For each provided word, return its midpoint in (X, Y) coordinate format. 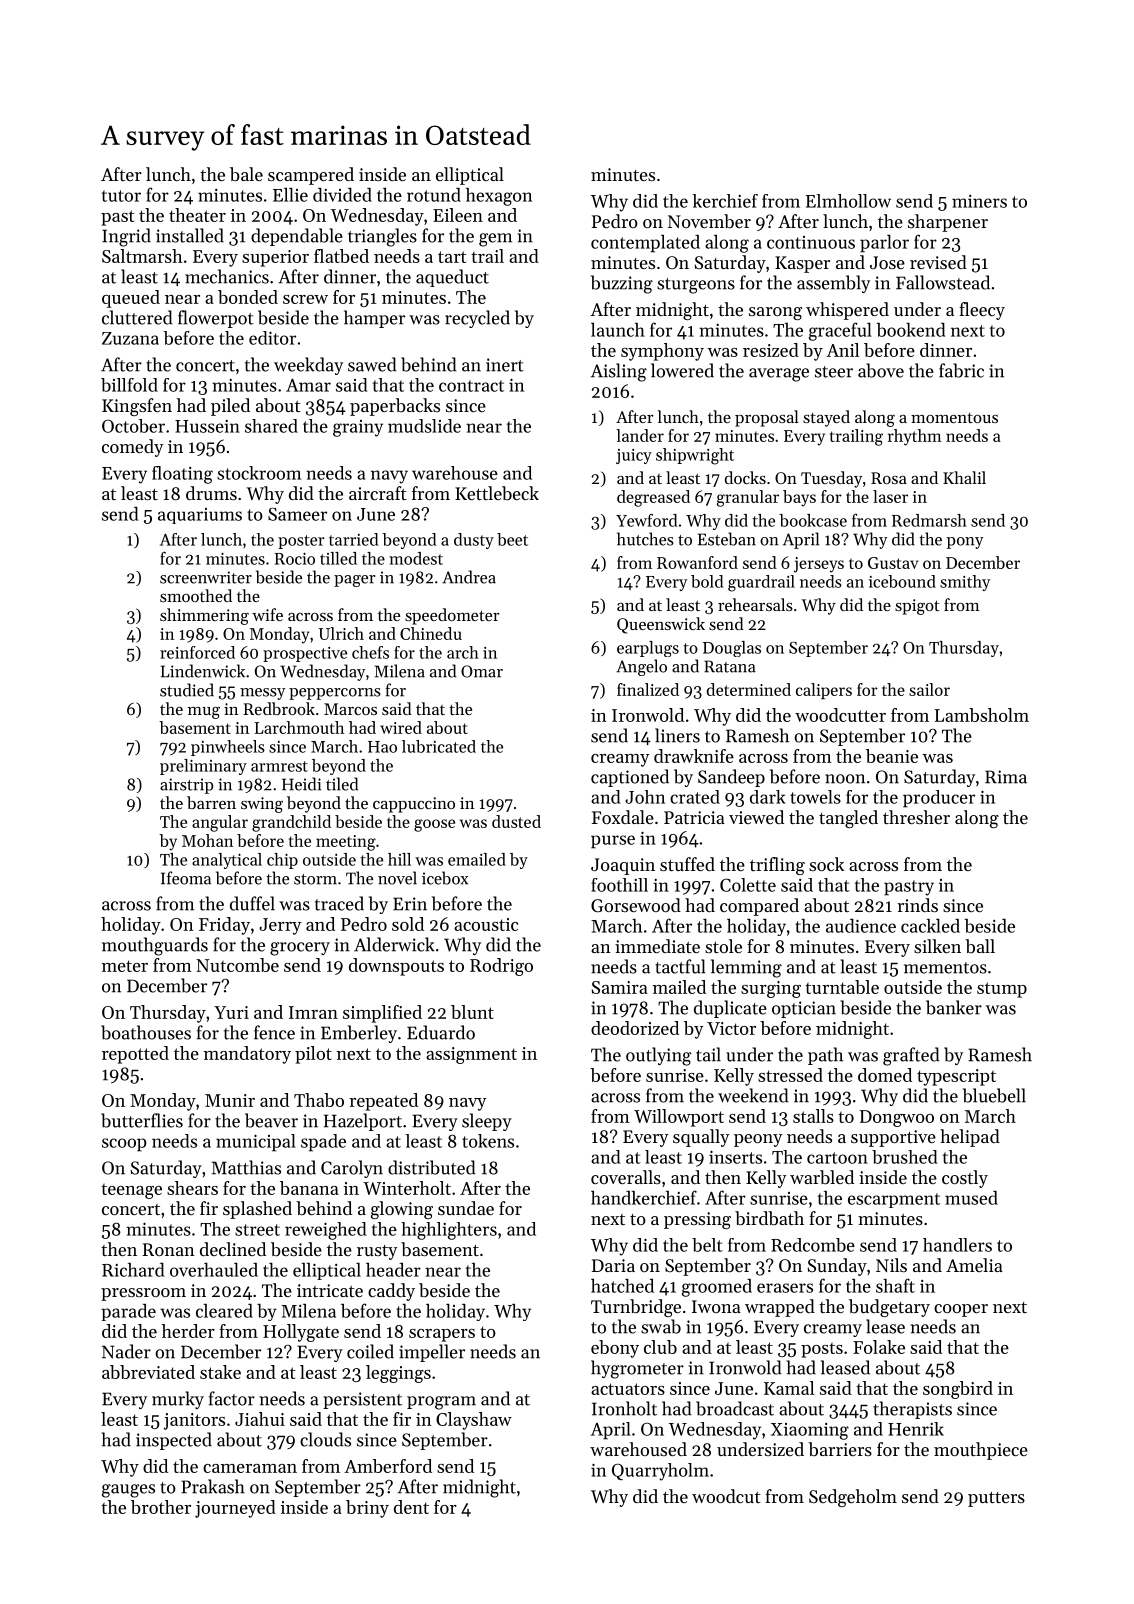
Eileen (458, 215)
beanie (892, 756)
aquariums (200, 516)
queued (131, 299)
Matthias (246, 1167)
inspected (174, 1441)
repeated (383, 1102)
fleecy (982, 311)
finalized (648, 689)
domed (885, 1075)
